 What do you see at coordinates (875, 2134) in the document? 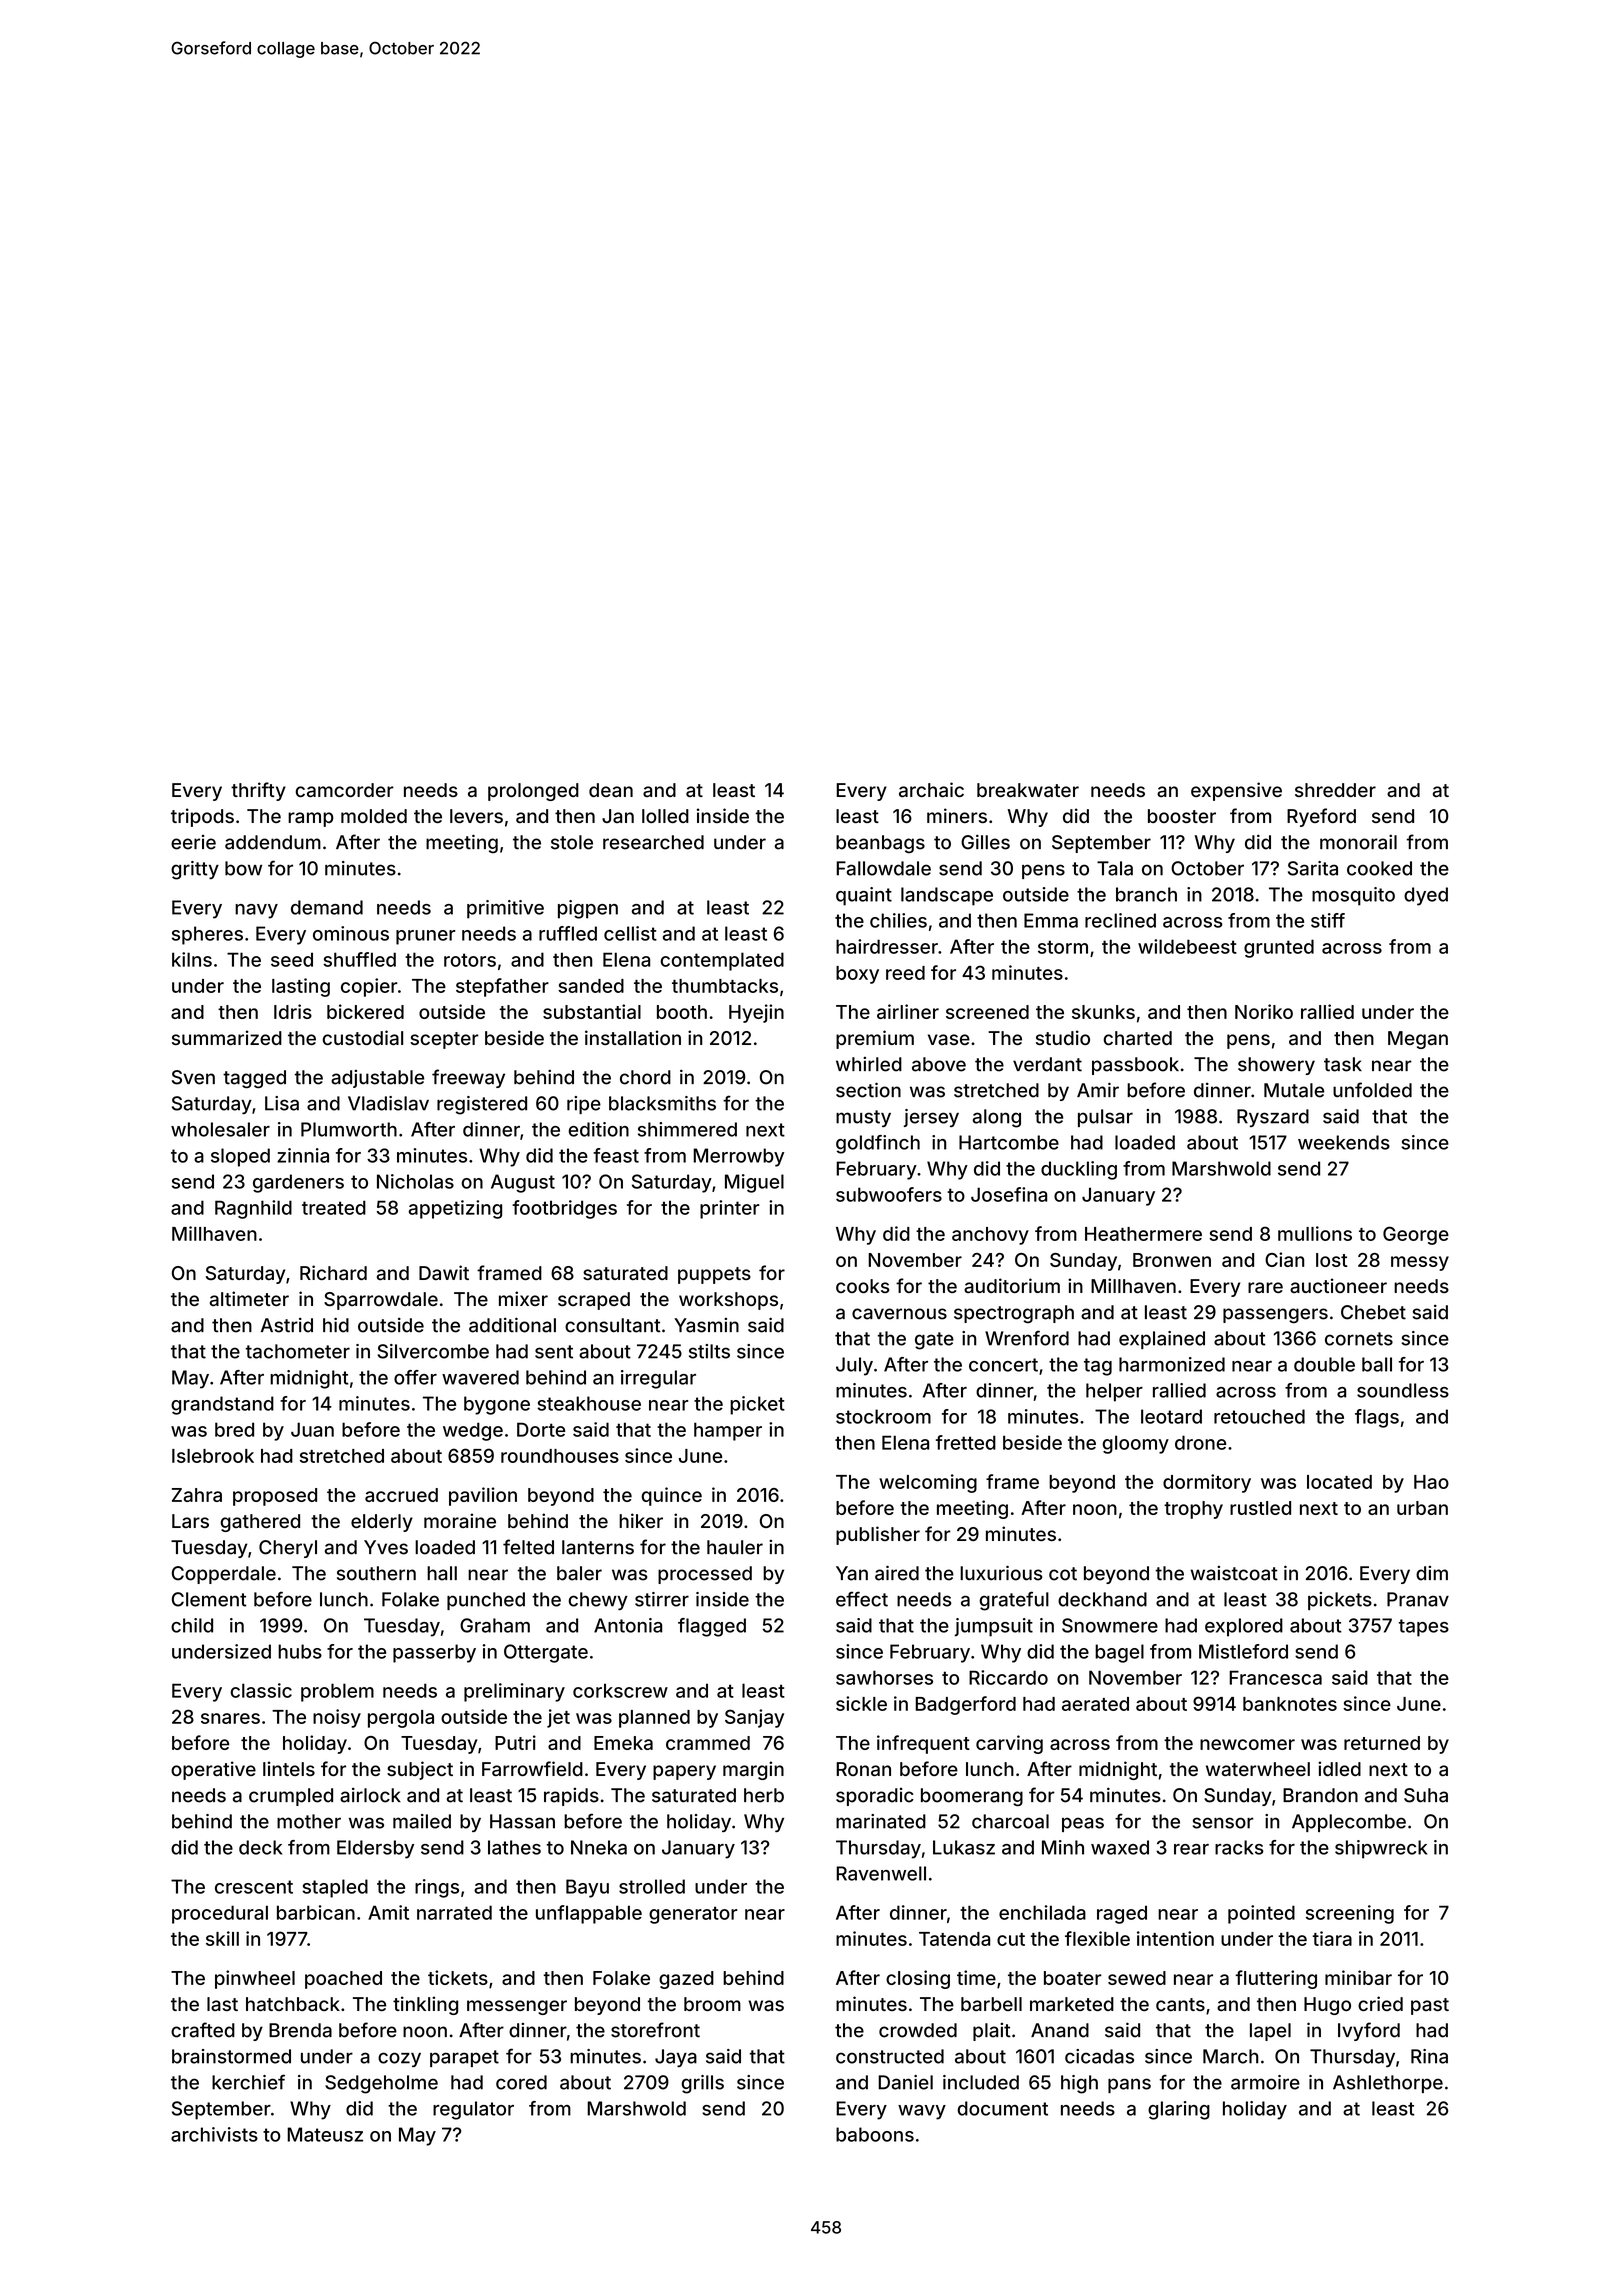
I see `baboons` at bounding box center [875, 2134].
